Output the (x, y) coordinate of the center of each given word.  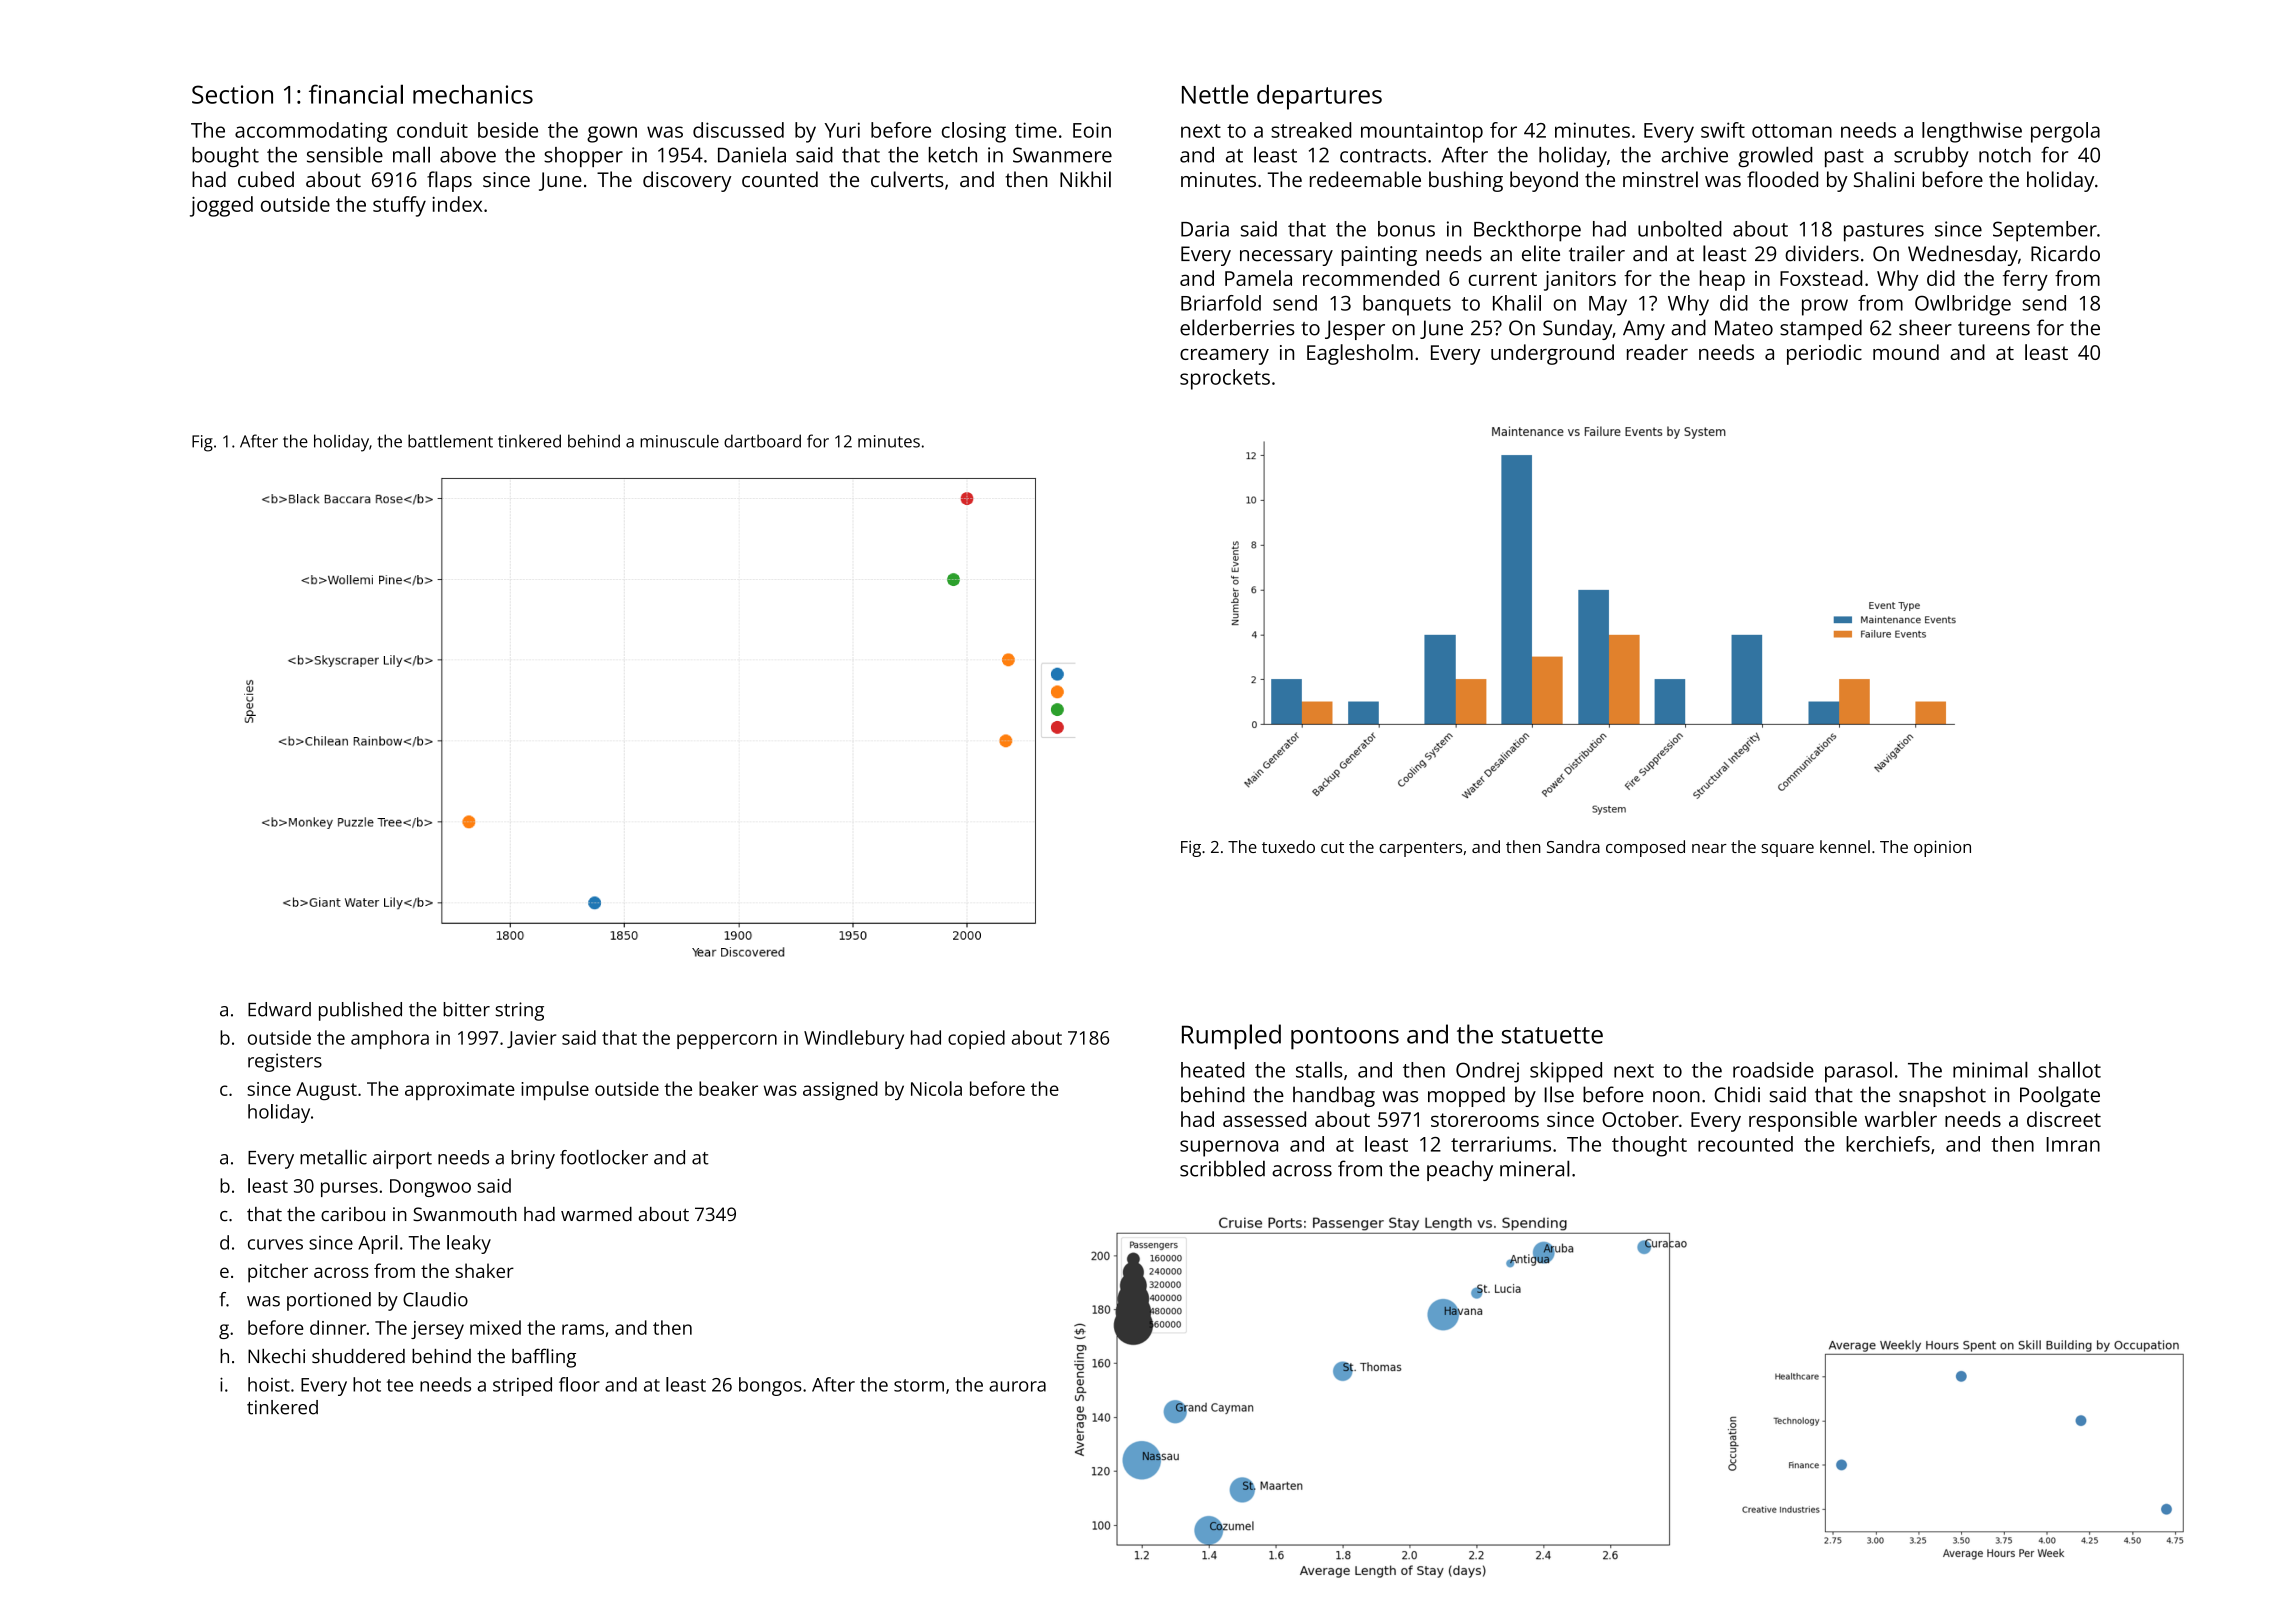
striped (522, 1386)
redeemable (1365, 179)
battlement (450, 441)
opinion (1942, 848)
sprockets (1225, 379)
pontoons (1345, 1038)
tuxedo (1288, 846)
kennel (1845, 846)
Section (232, 94)
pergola (2065, 132)
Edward (279, 1009)
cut (1332, 847)
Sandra (1573, 846)
